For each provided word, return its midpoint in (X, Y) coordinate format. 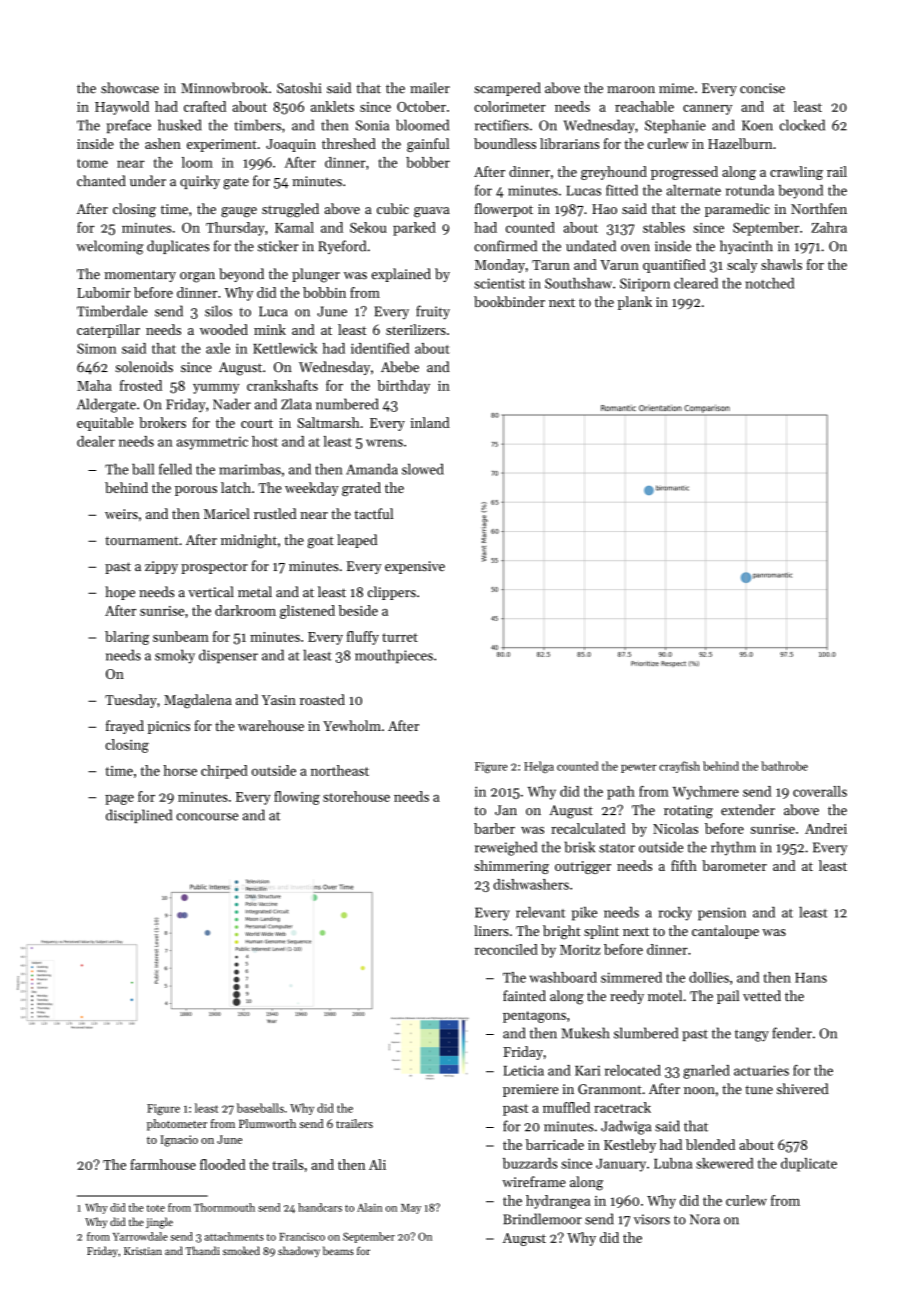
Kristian (143, 1251)
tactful (373, 513)
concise (762, 88)
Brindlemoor (542, 1219)
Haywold (122, 108)
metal (255, 592)
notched (770, 283)
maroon (631, 90)
